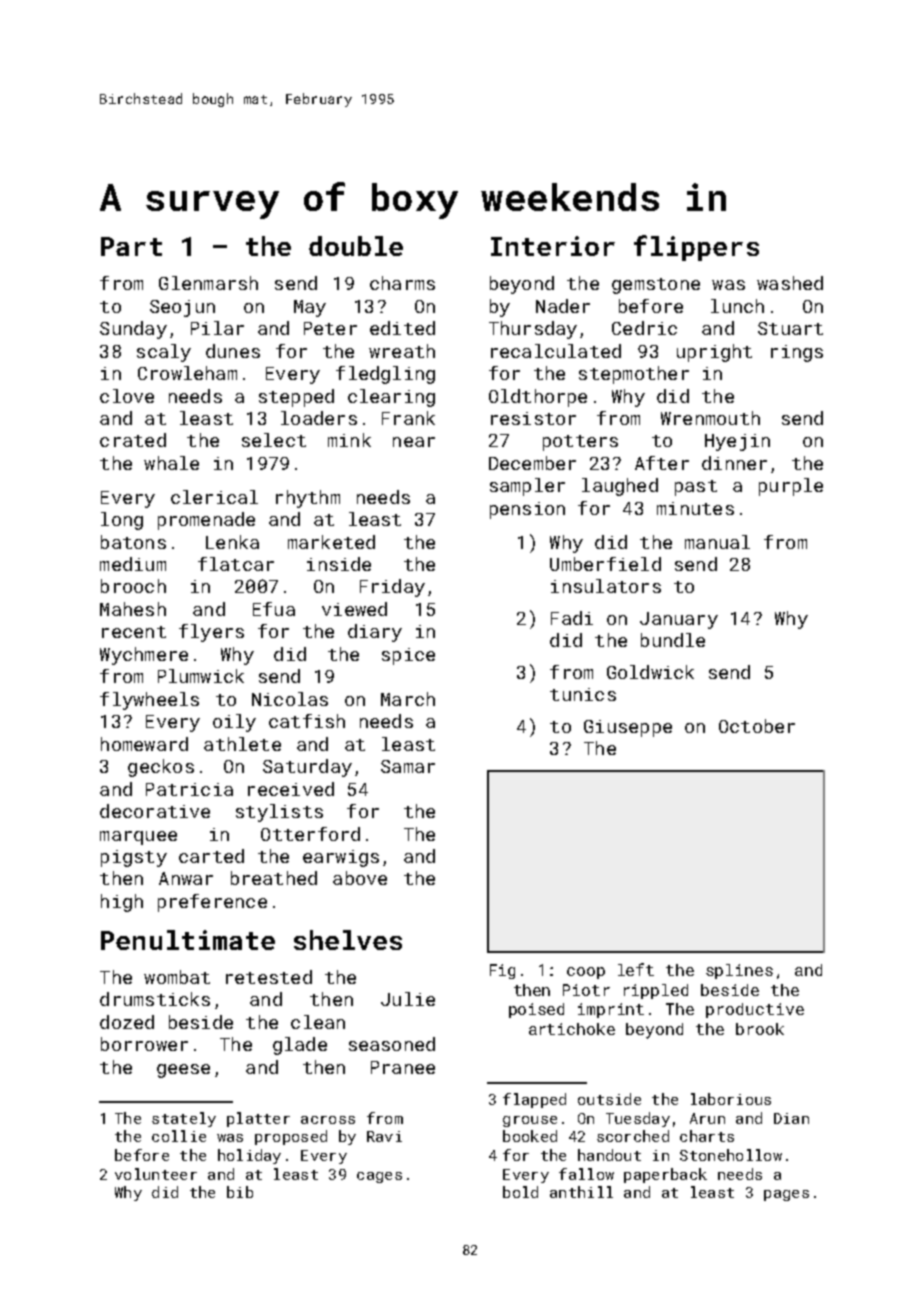 This image has width=924, height=1311. Describe the element at coordinates (183, 1071) in the image. I see `geese` at that location.
